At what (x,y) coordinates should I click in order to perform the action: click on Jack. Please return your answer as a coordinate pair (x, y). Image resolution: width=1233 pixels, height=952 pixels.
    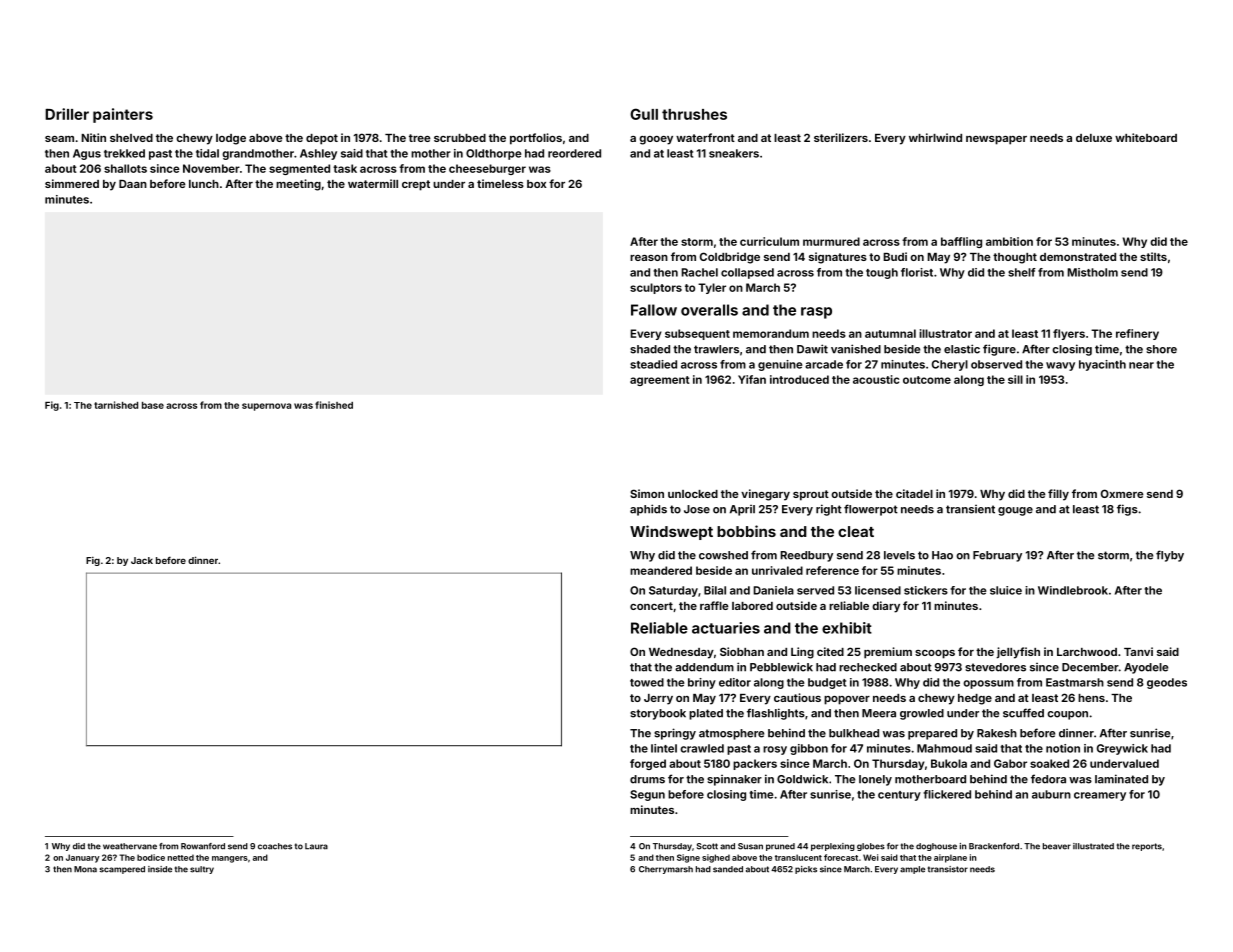
    Looking at the image, I should click on (142, 560).
